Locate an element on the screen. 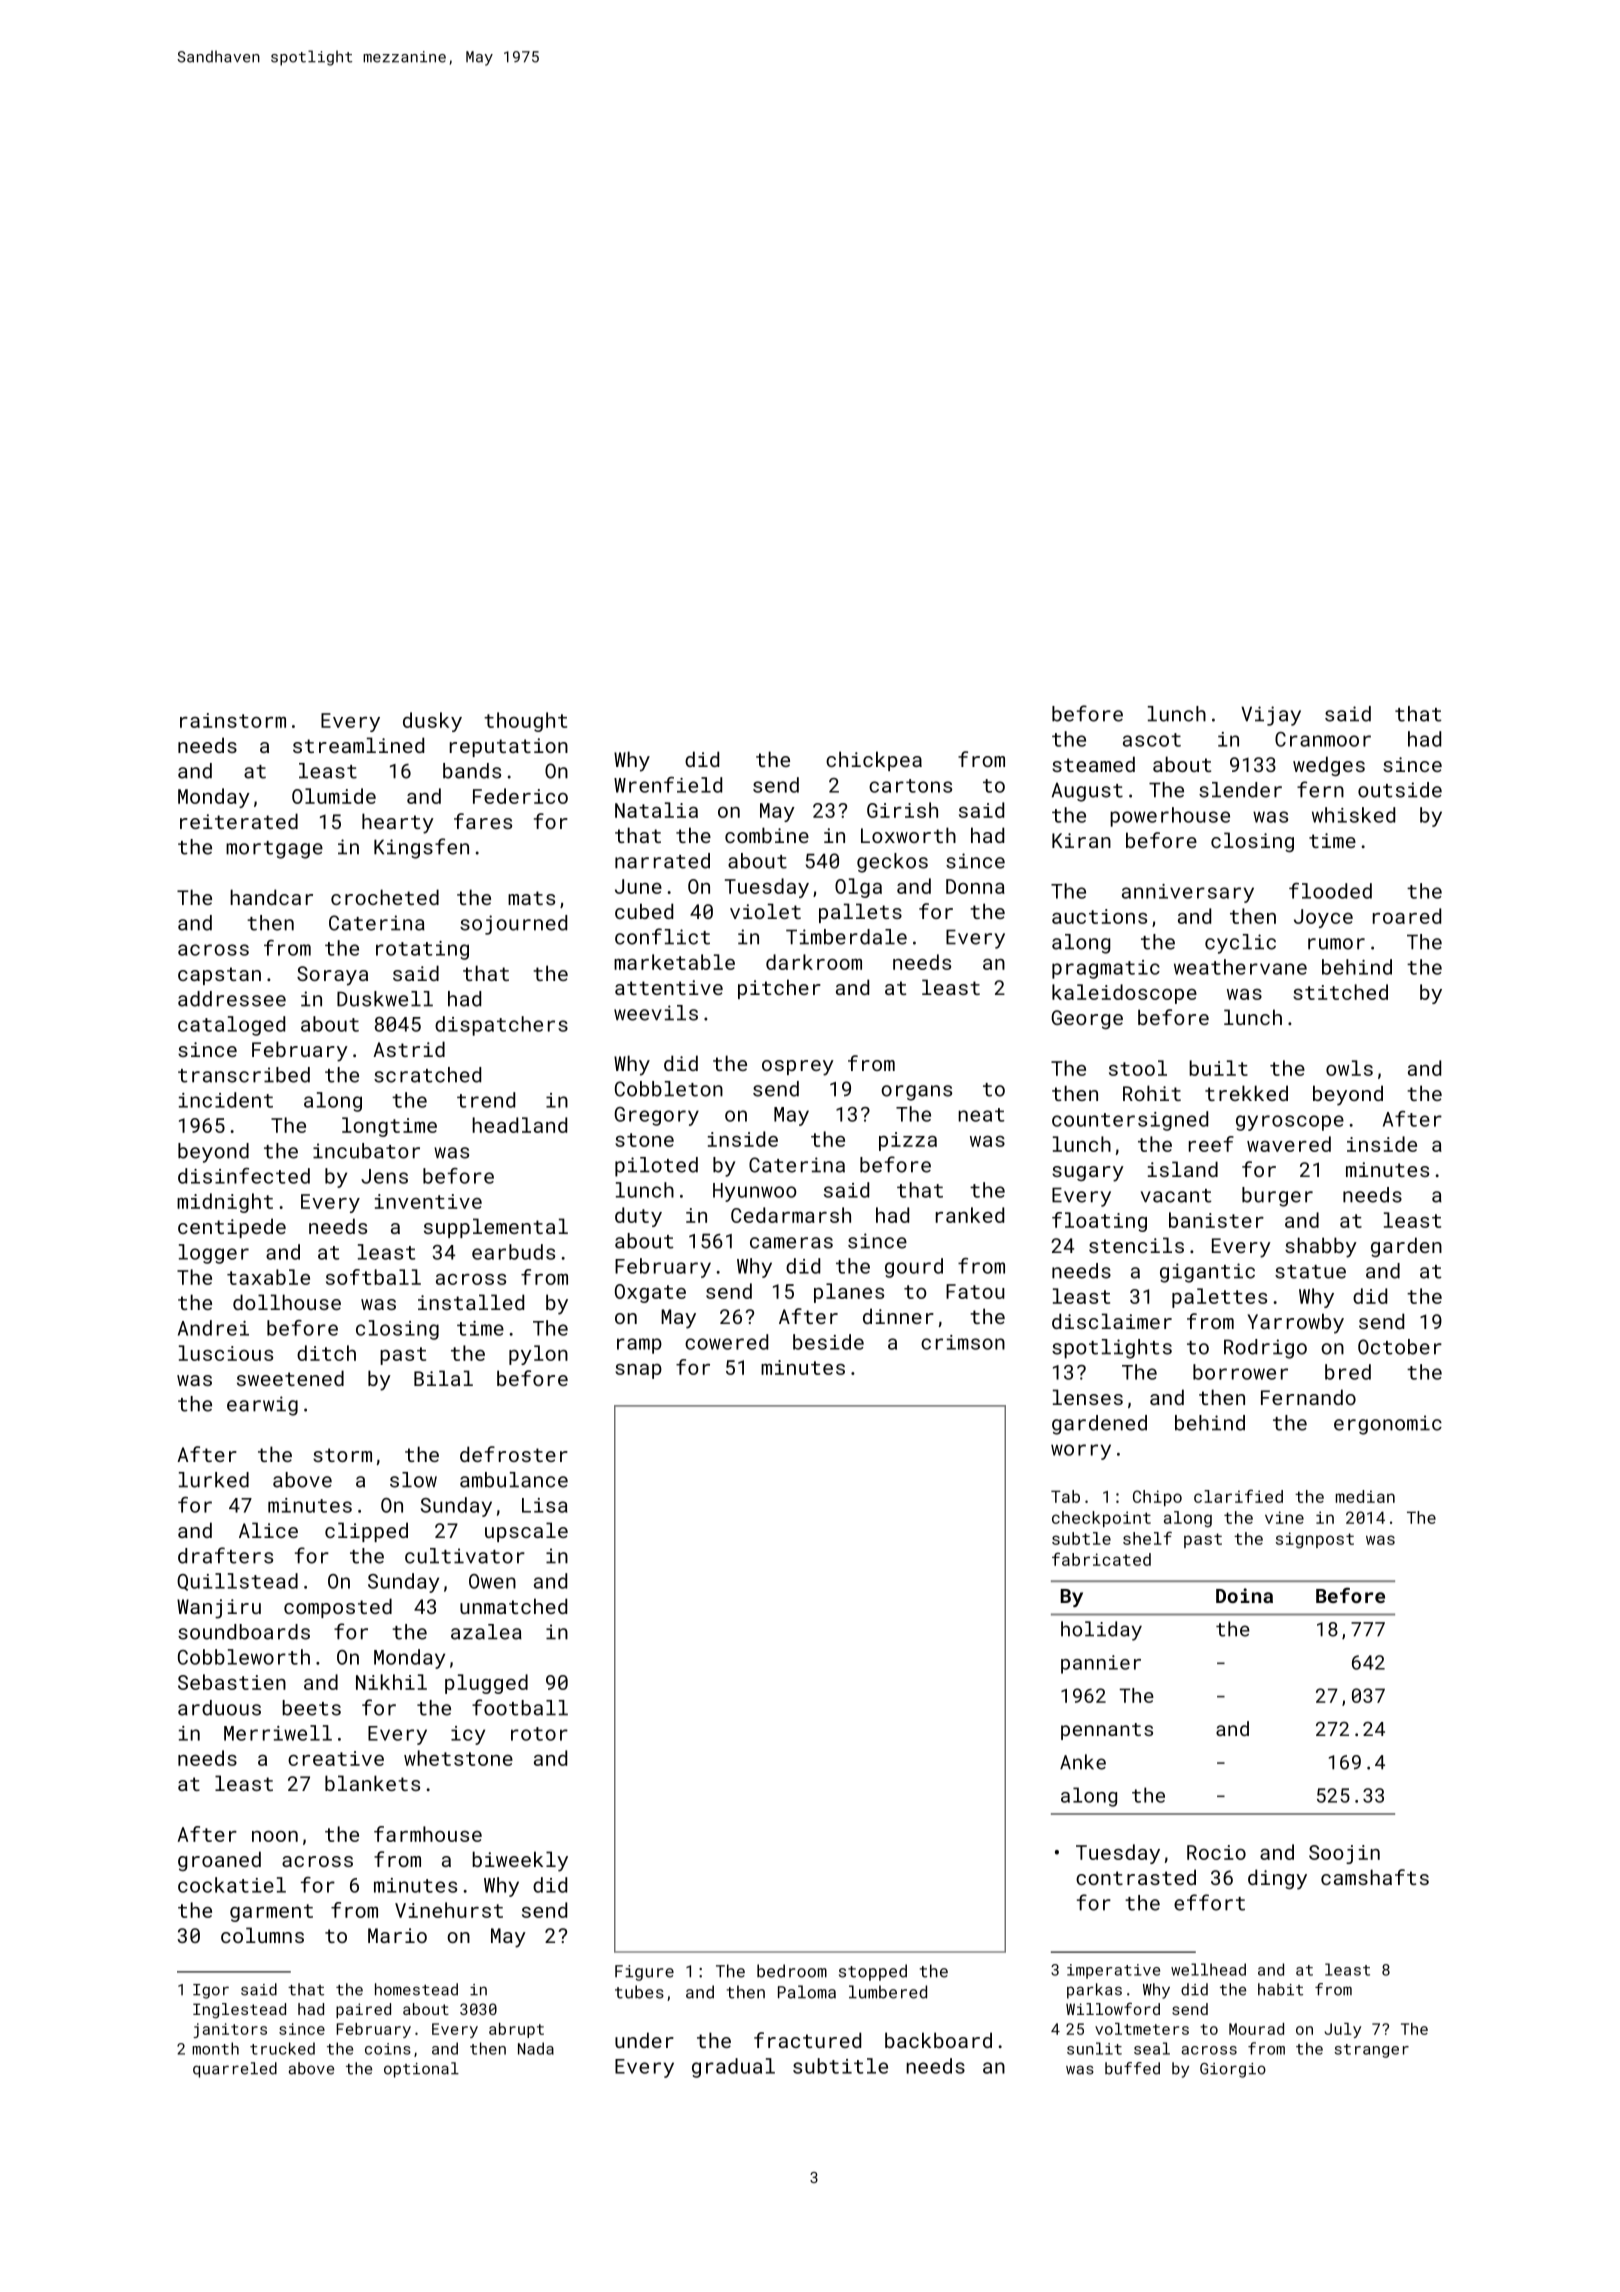 This screenshot has height=2292, width=1620. Rohit is located at coordinates (1152, 1093).
